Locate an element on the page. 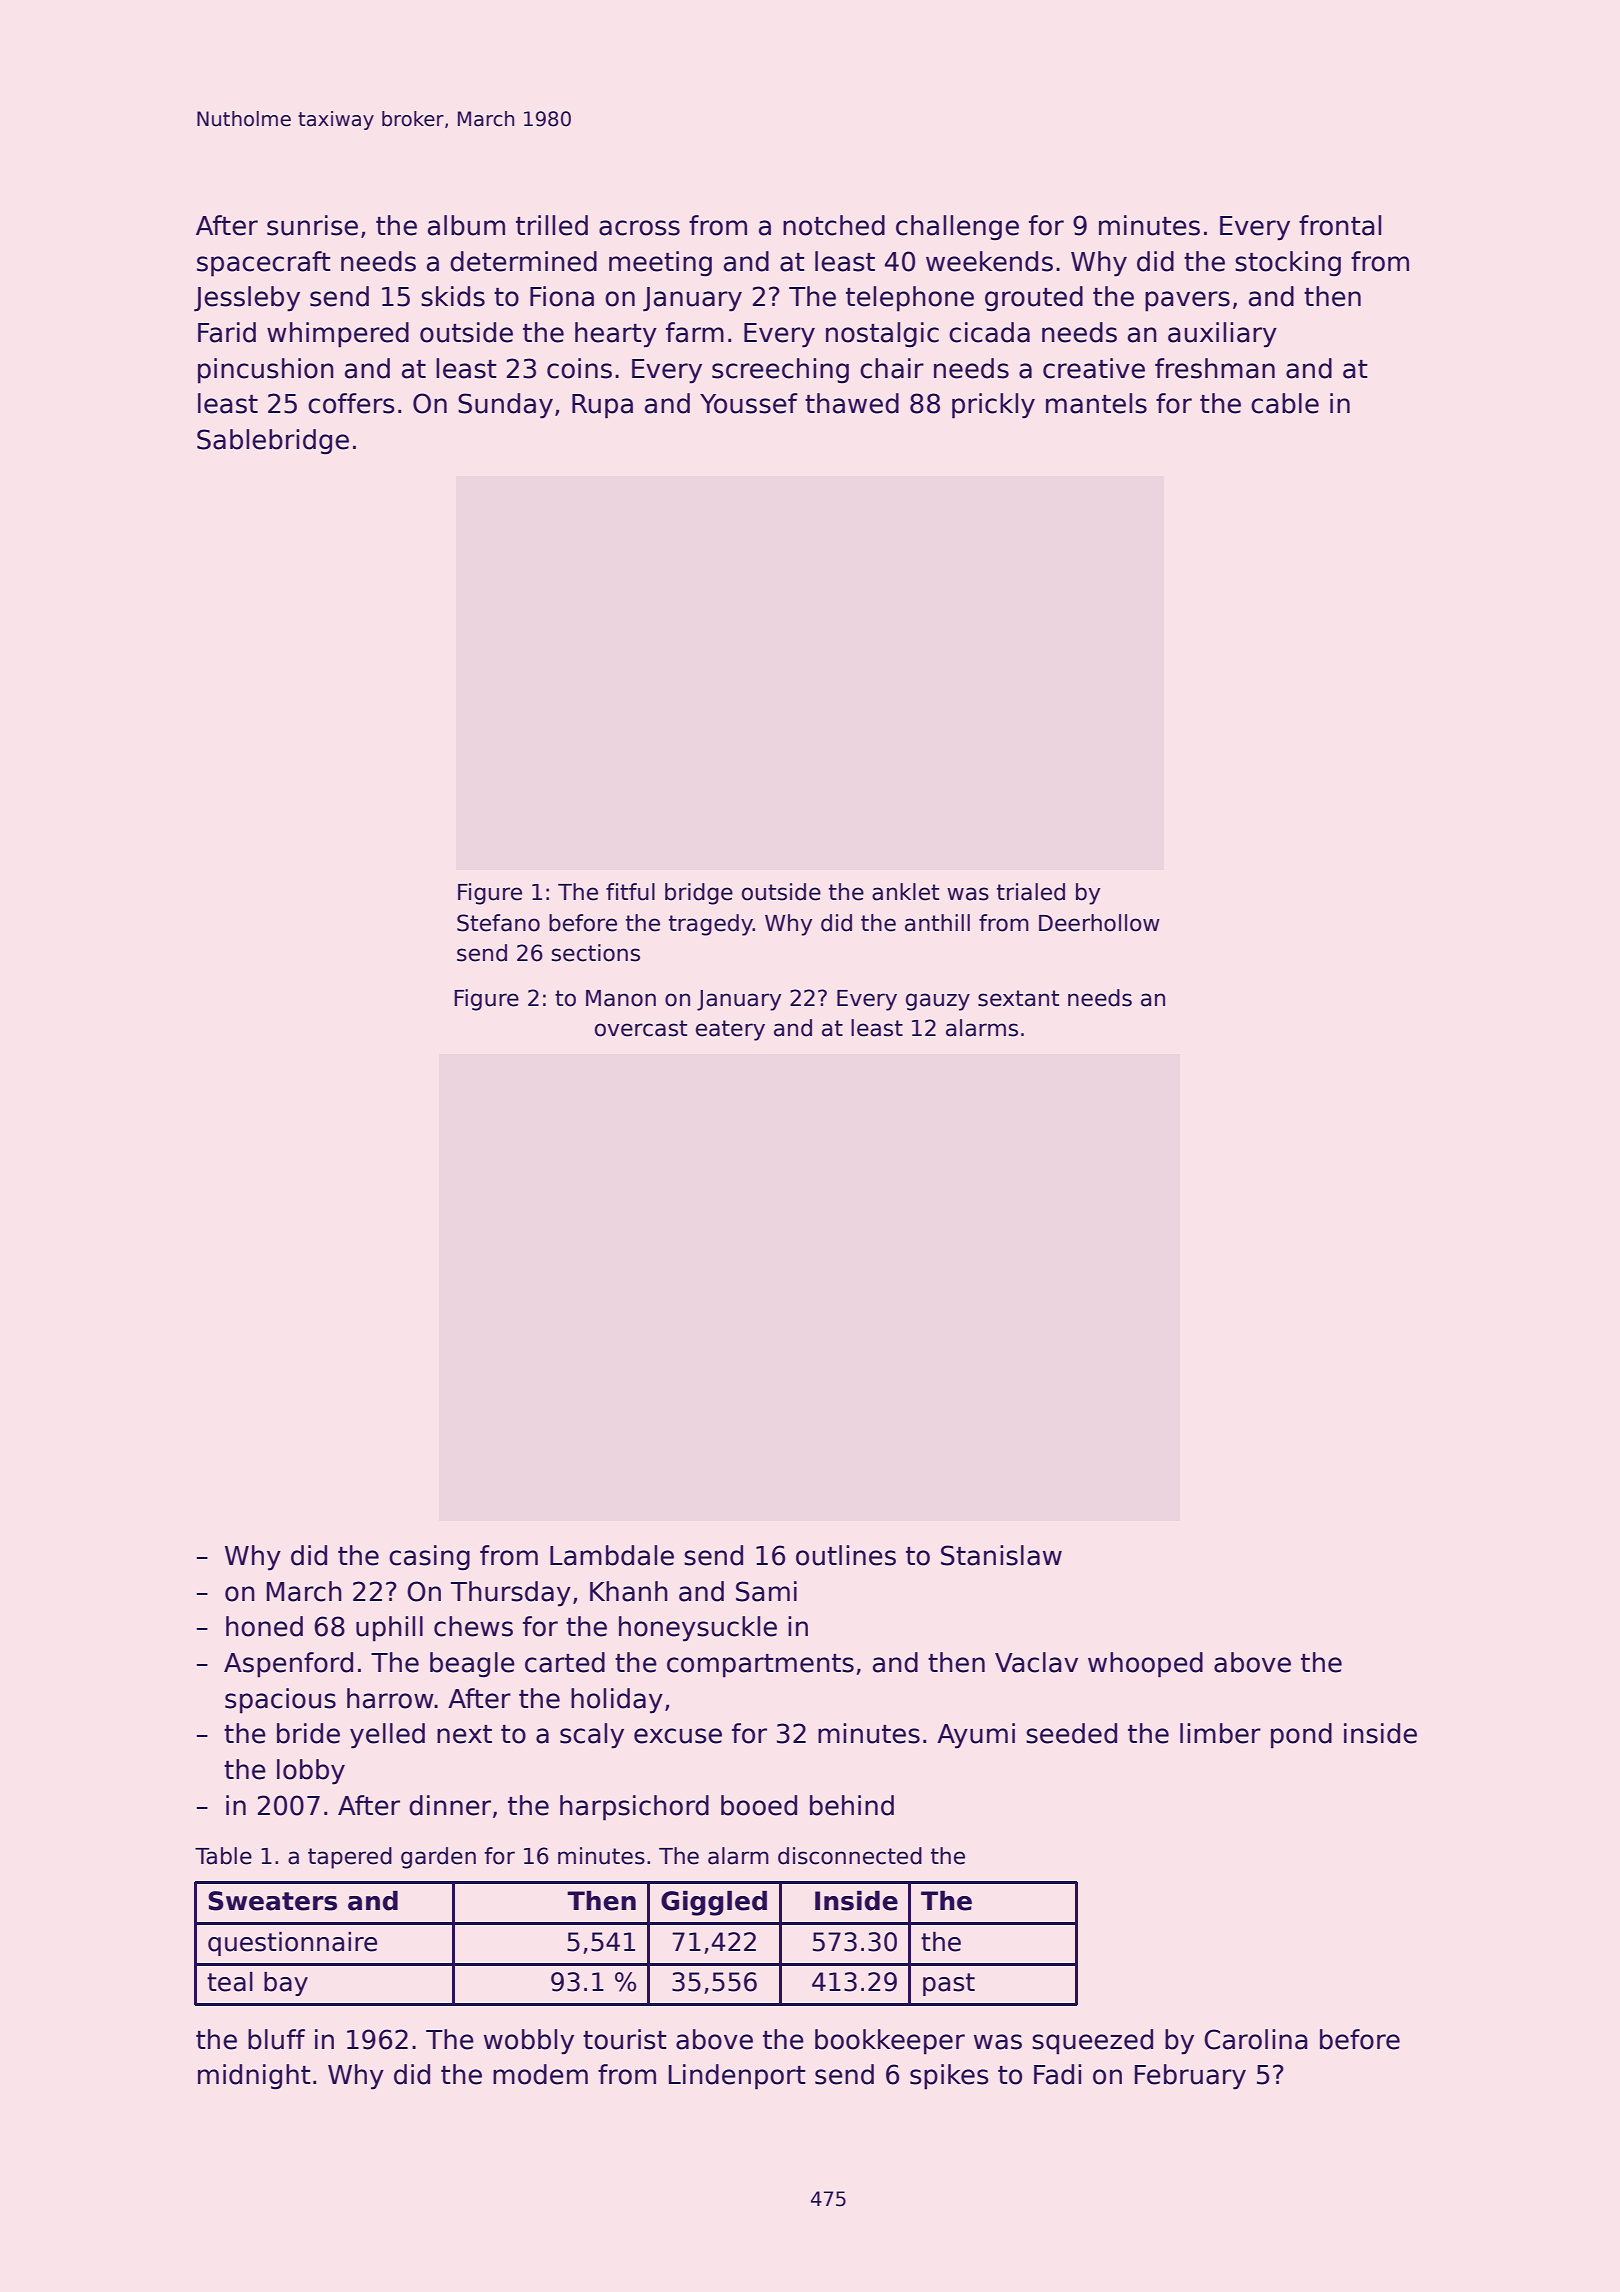 Image resolution: width=1620 pixels, height=2292 pixels. modem is located at coordinates (540, 2074).
